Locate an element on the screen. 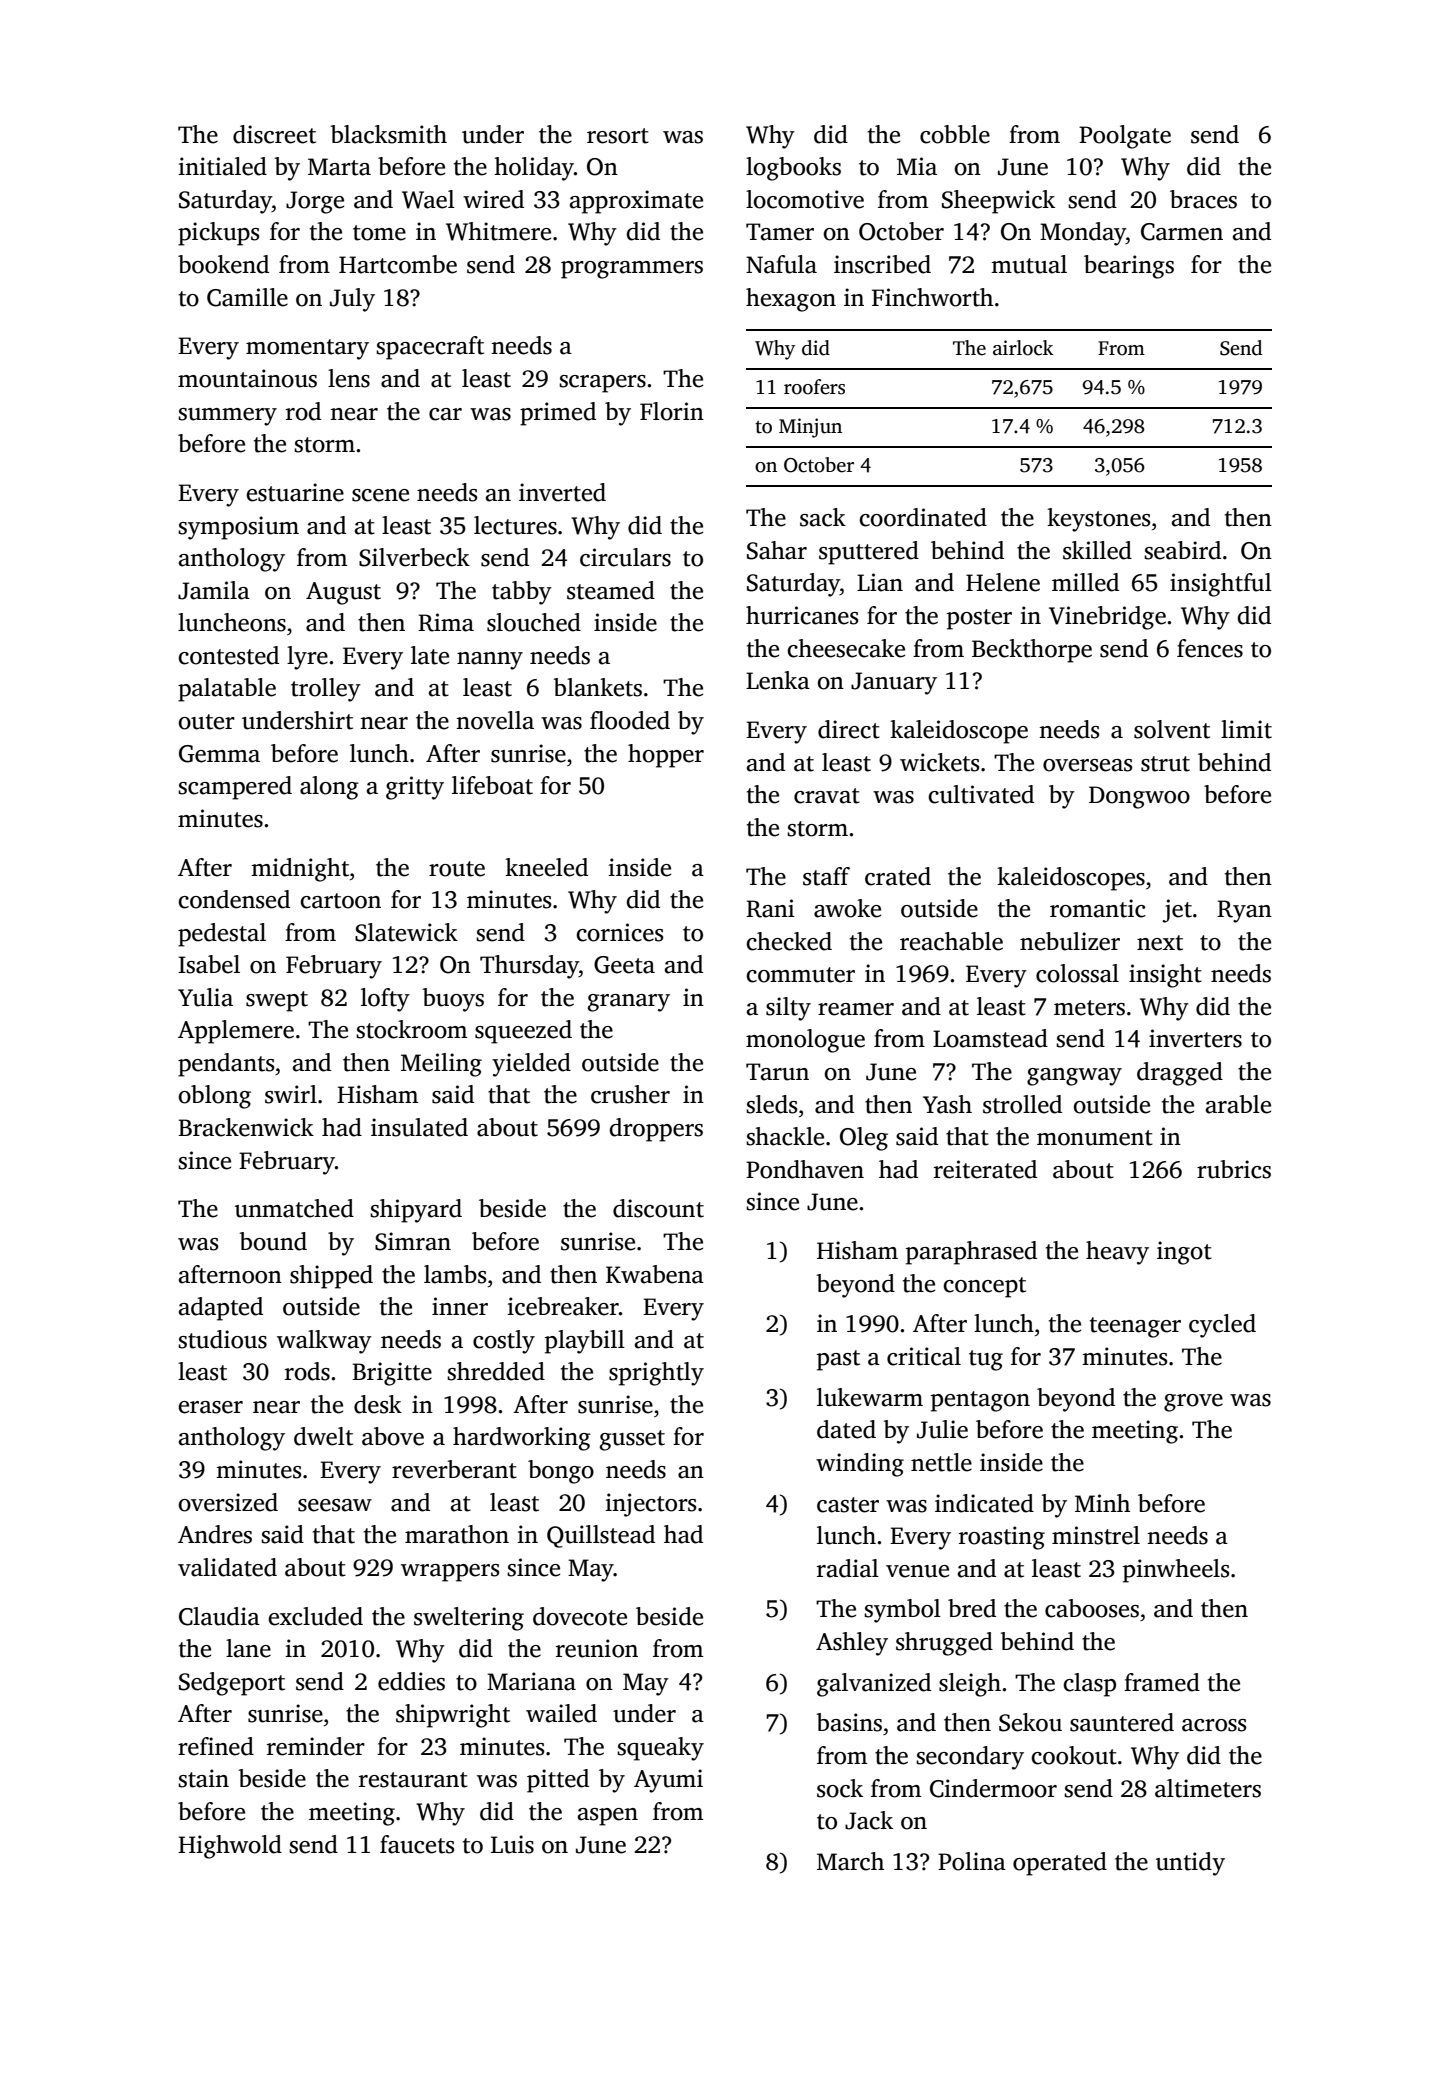  venue is located at coordinates (917, 1571).
